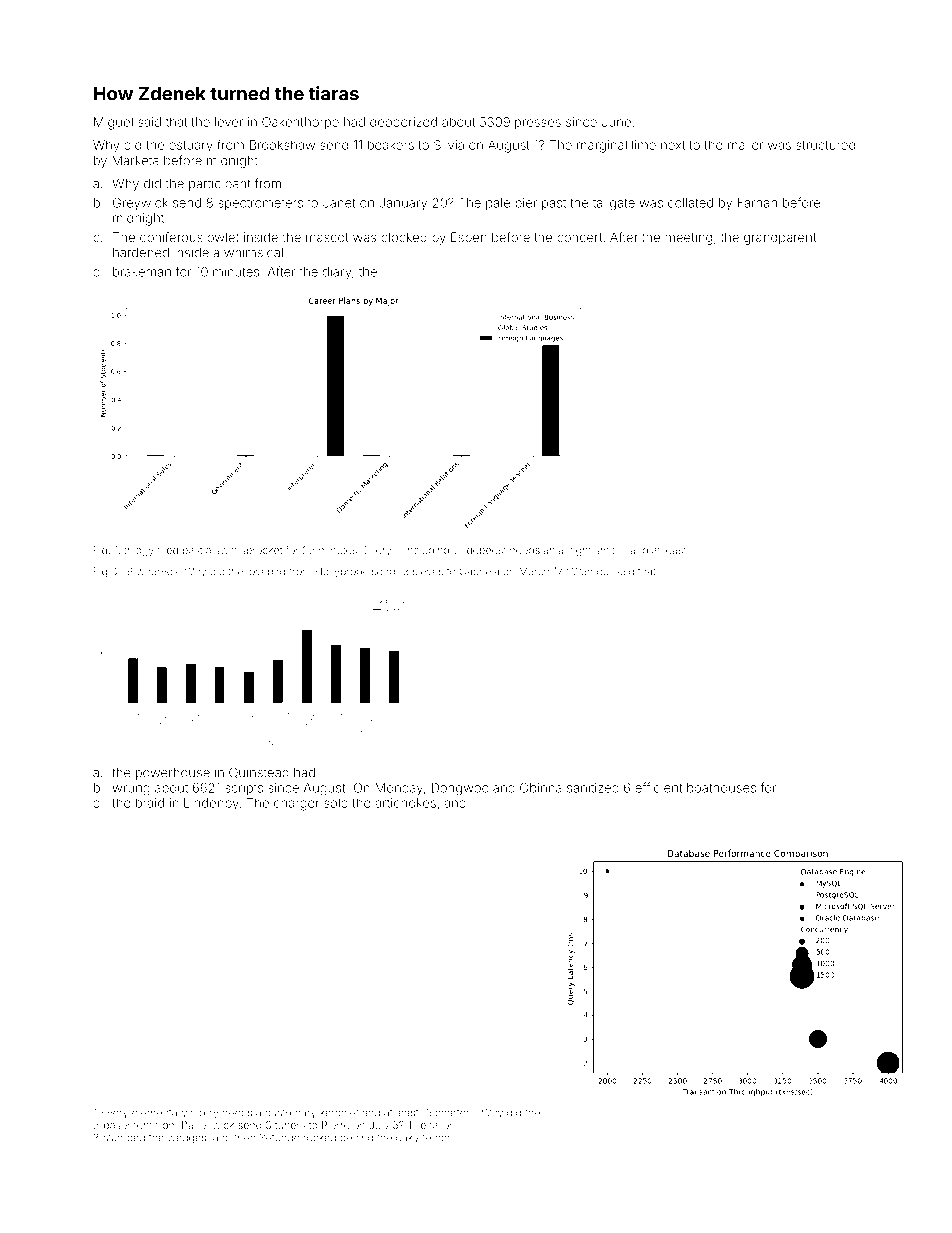 The height and width of the image is (1233, 952). Describe the element at coordinates (721, 788) in the image. I see `boathouses` at that location.
